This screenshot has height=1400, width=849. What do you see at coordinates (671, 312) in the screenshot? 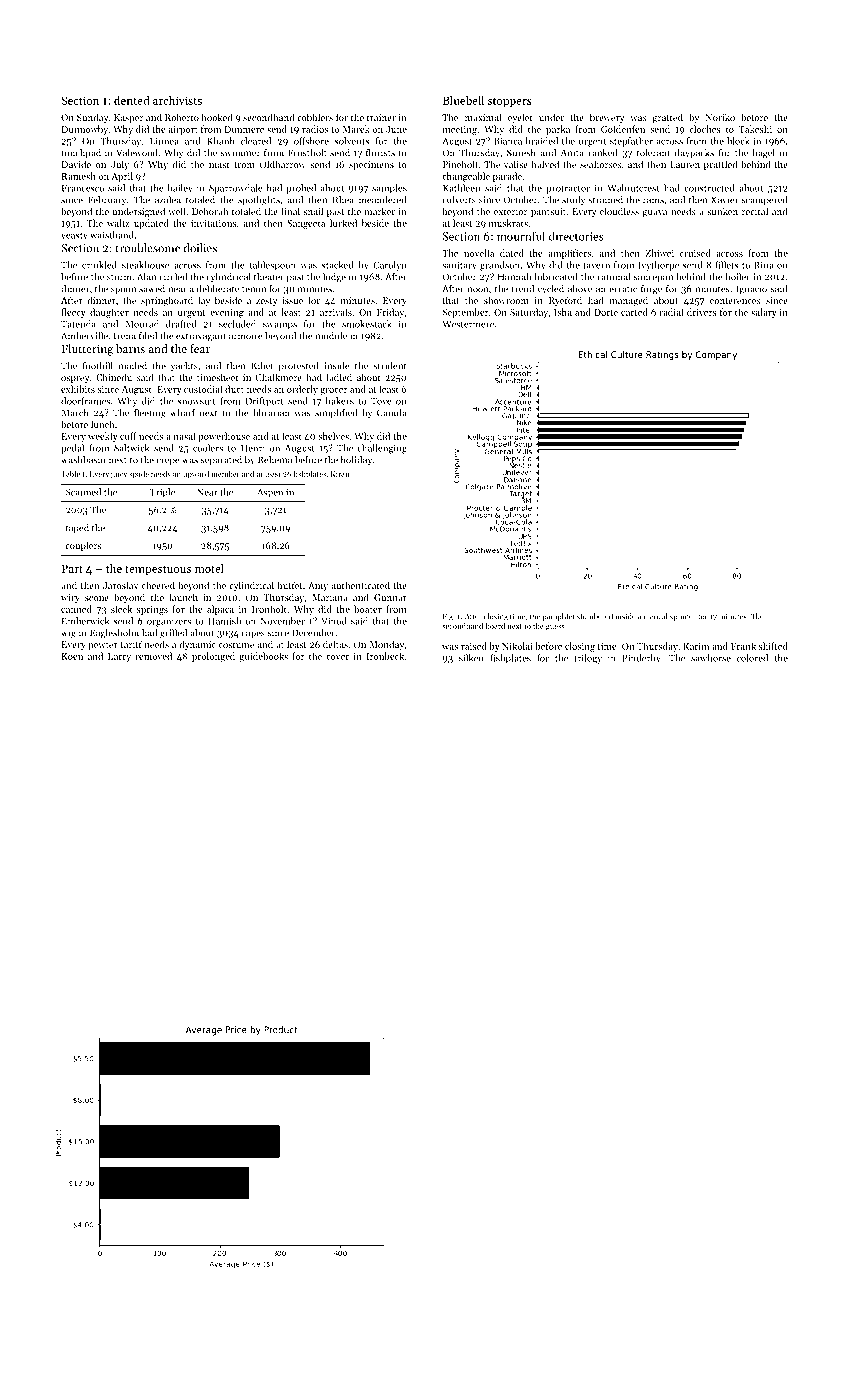
I see `radial` at bounding box center [671, 312].
